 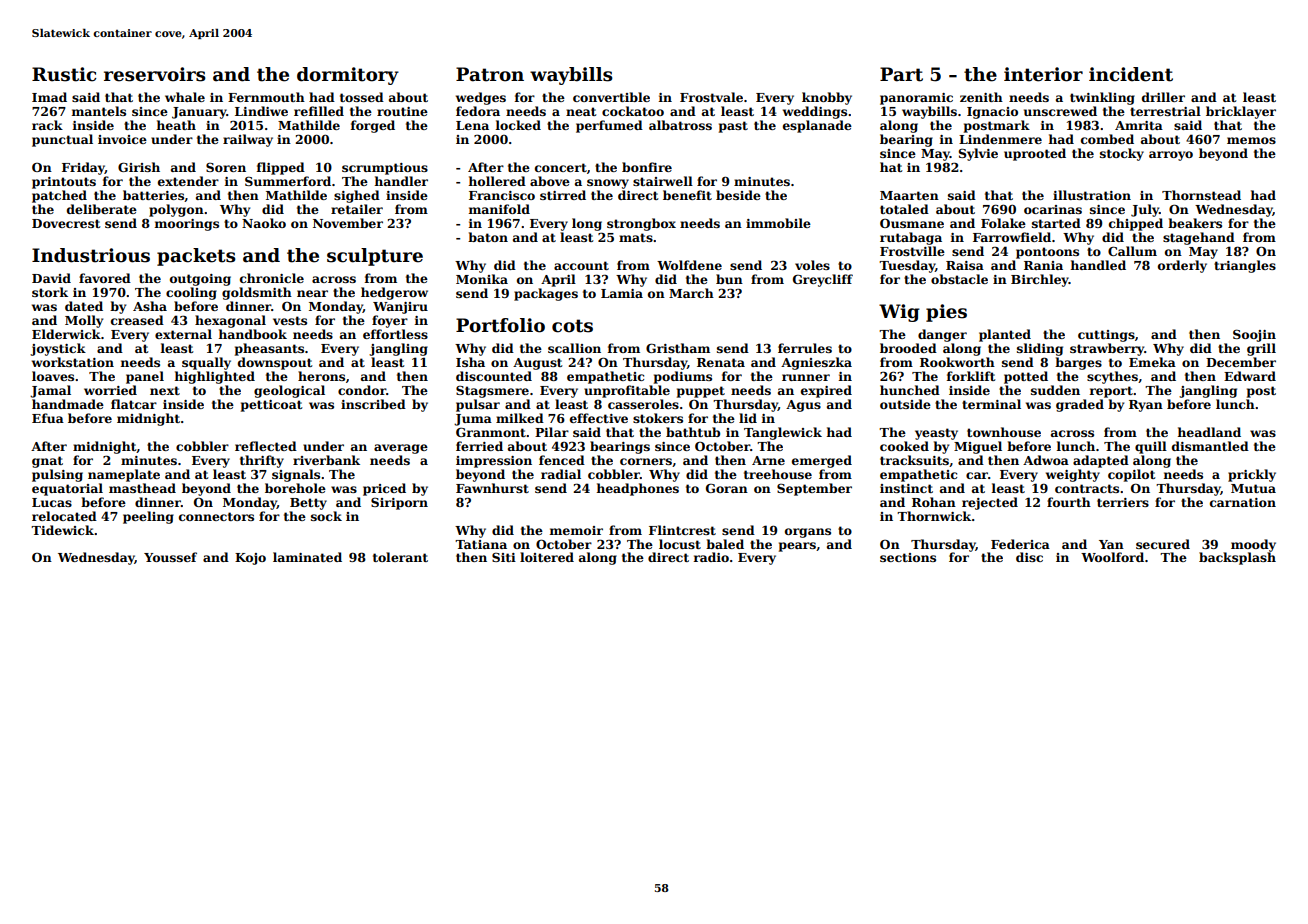 What do you see at coordinates (362, 97) in the screenshot?
I see `tossed` at bounding box center [362, 97].
